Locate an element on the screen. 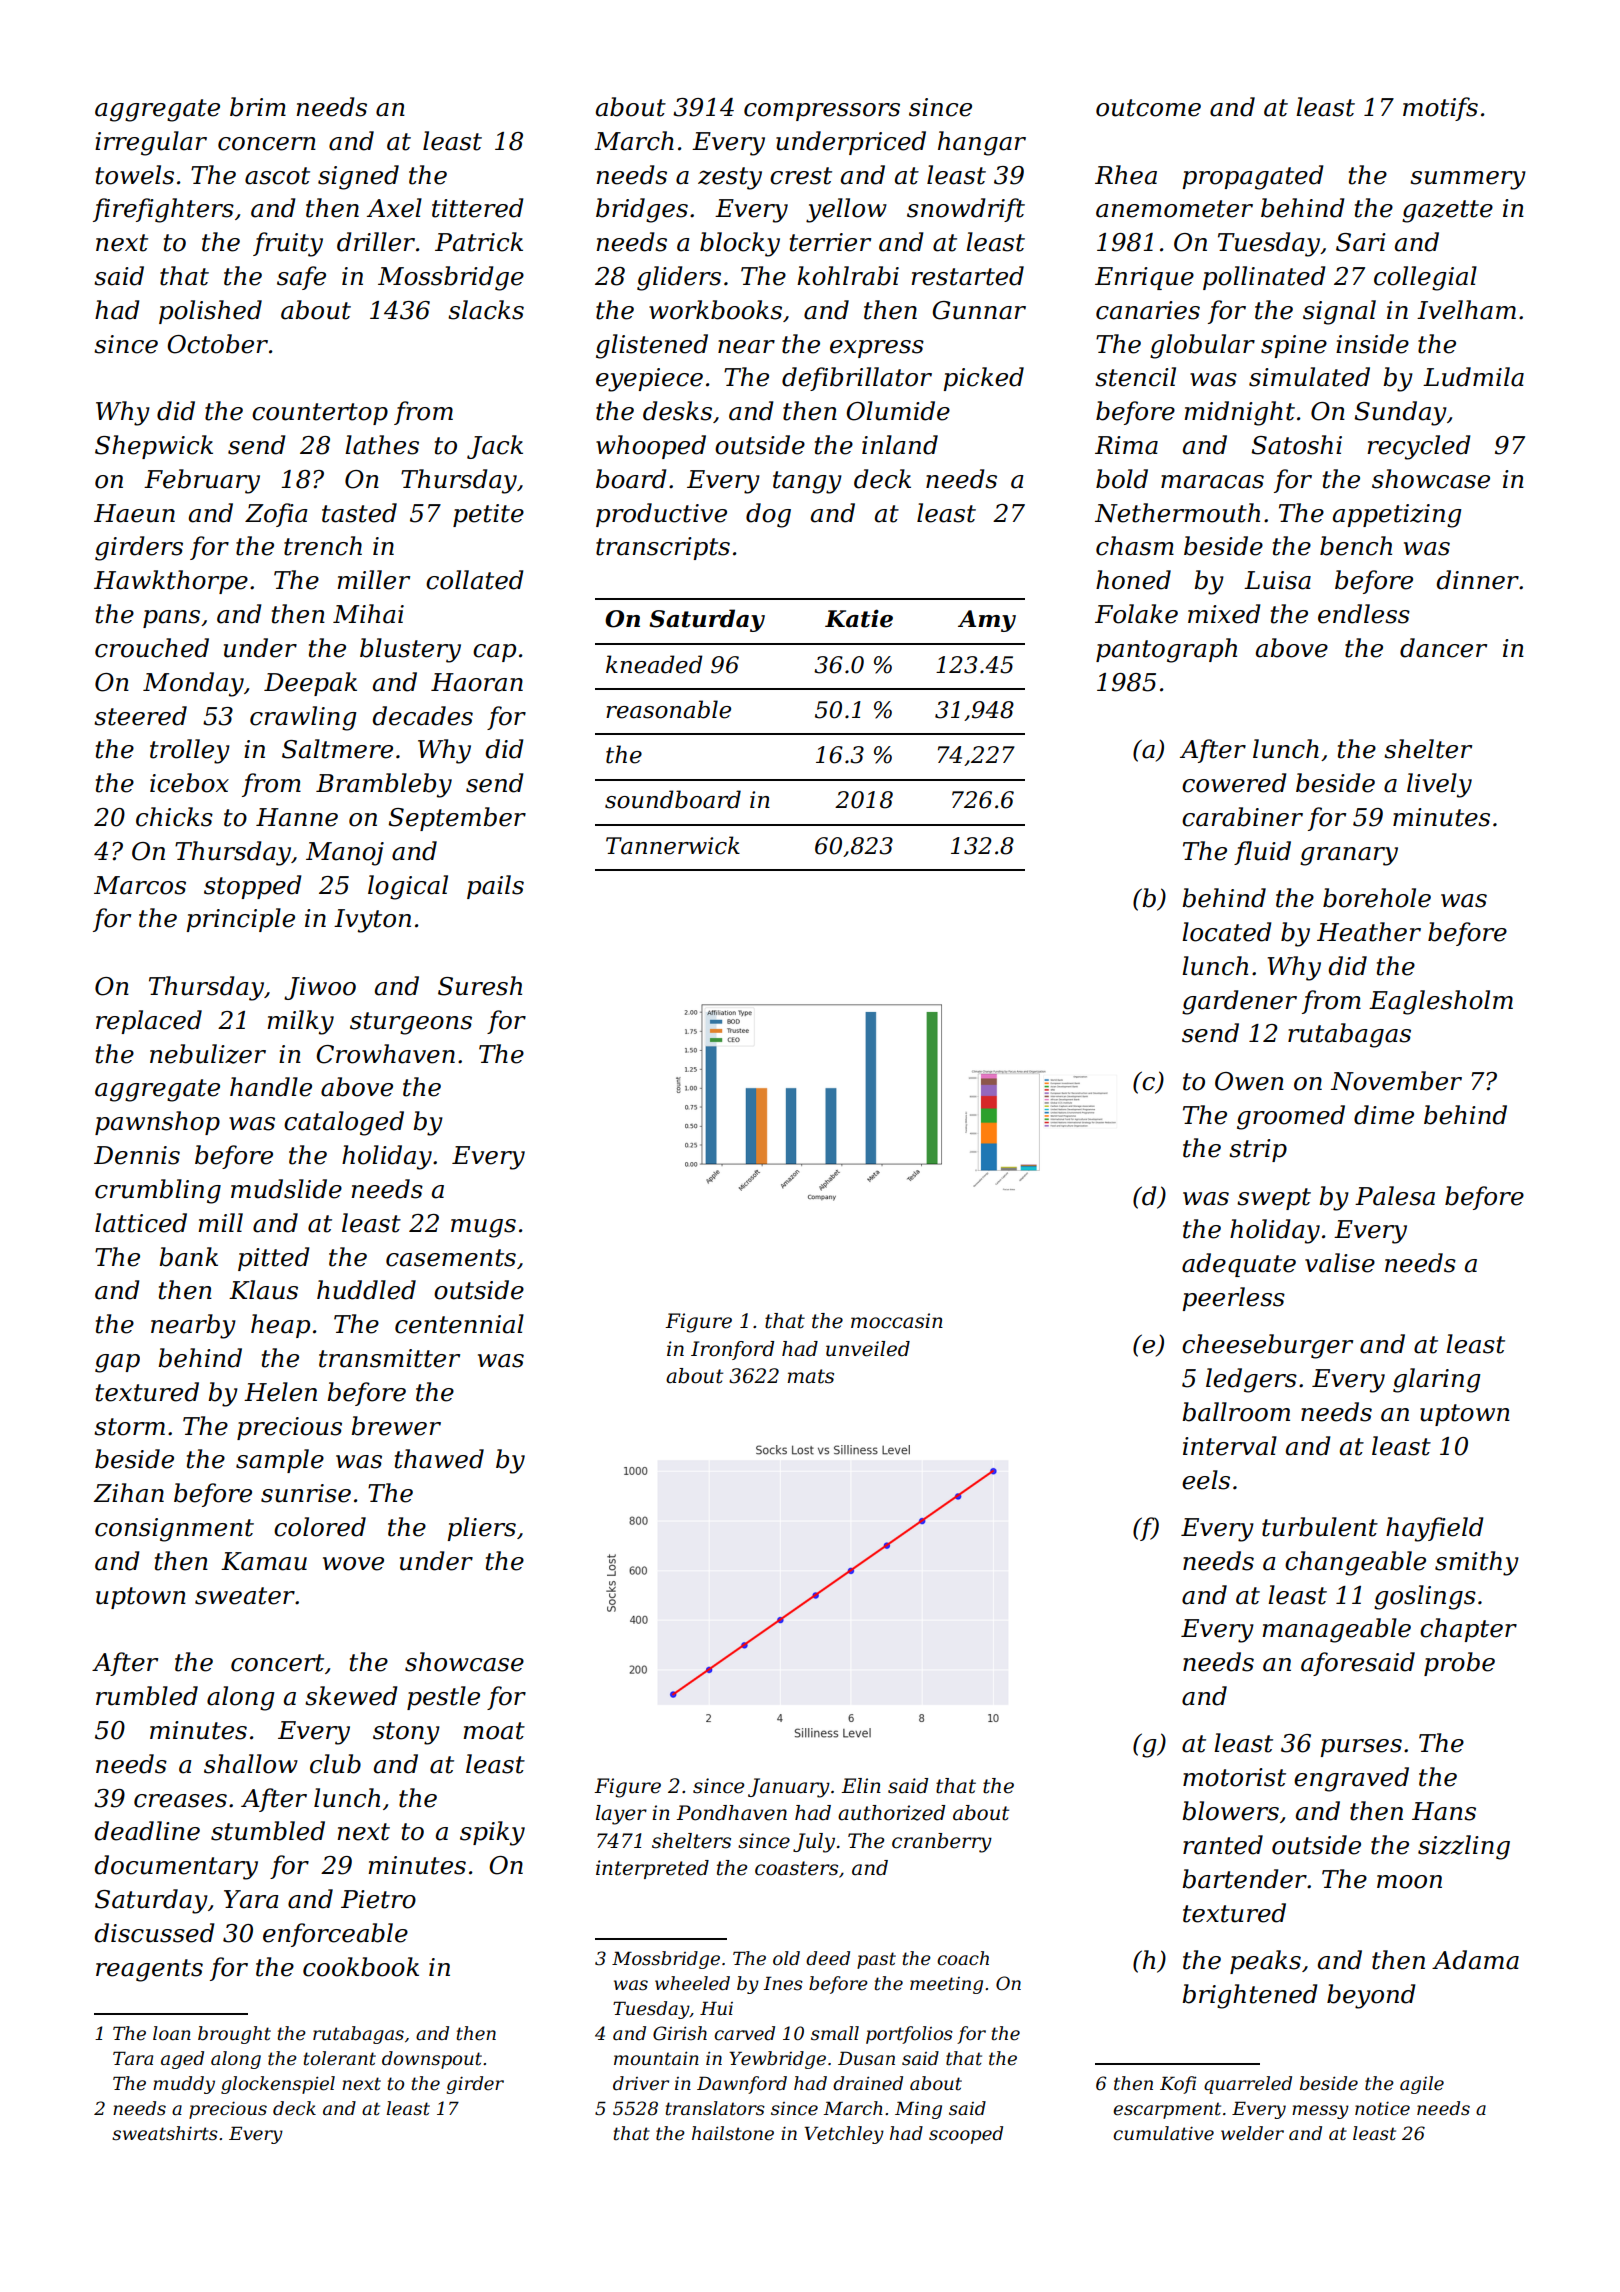 The height and width of the screenshot is (2292, 1620). bold is located at coordinates (1122, 479).
